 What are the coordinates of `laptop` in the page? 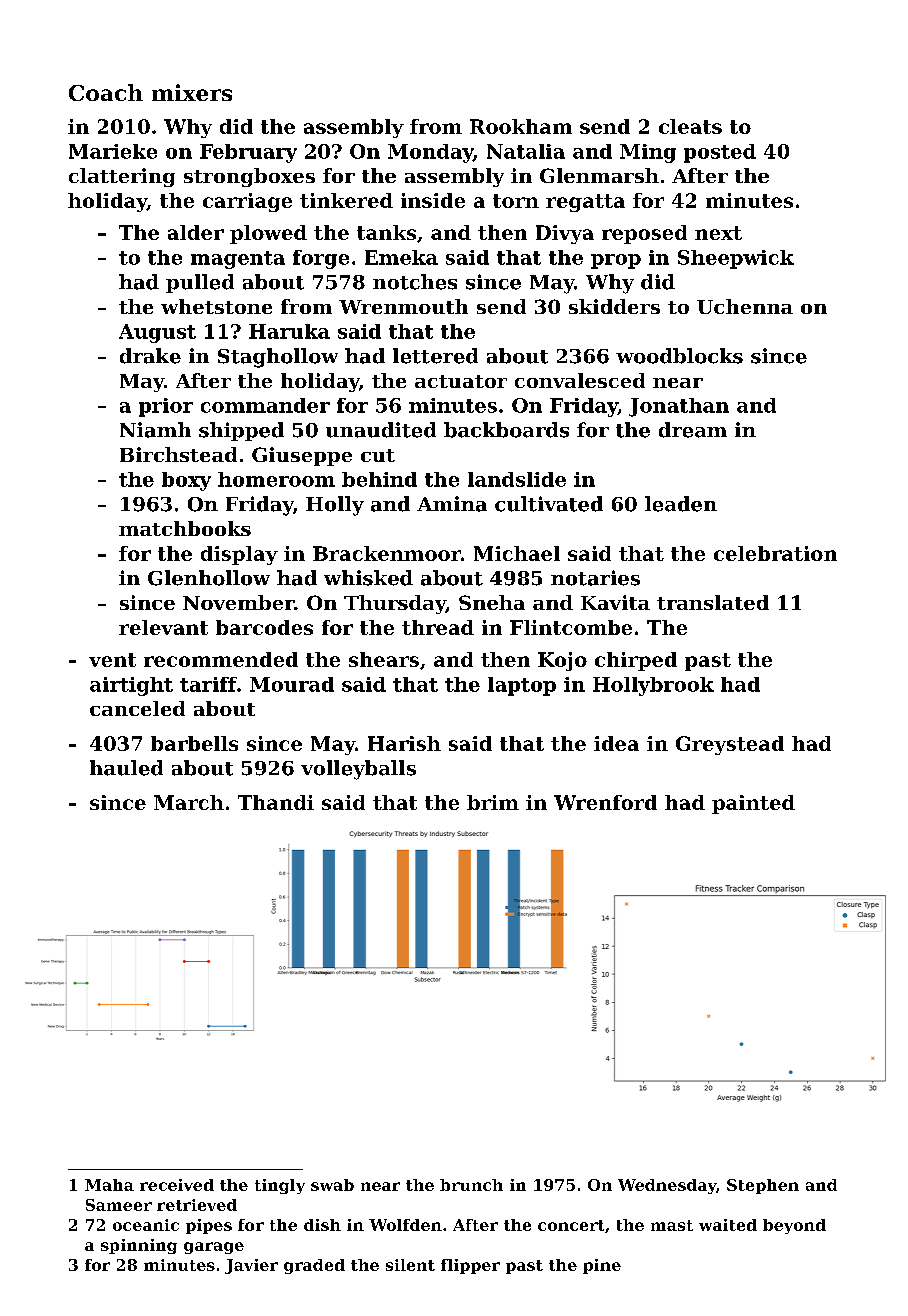 It's located at (522, 686).
